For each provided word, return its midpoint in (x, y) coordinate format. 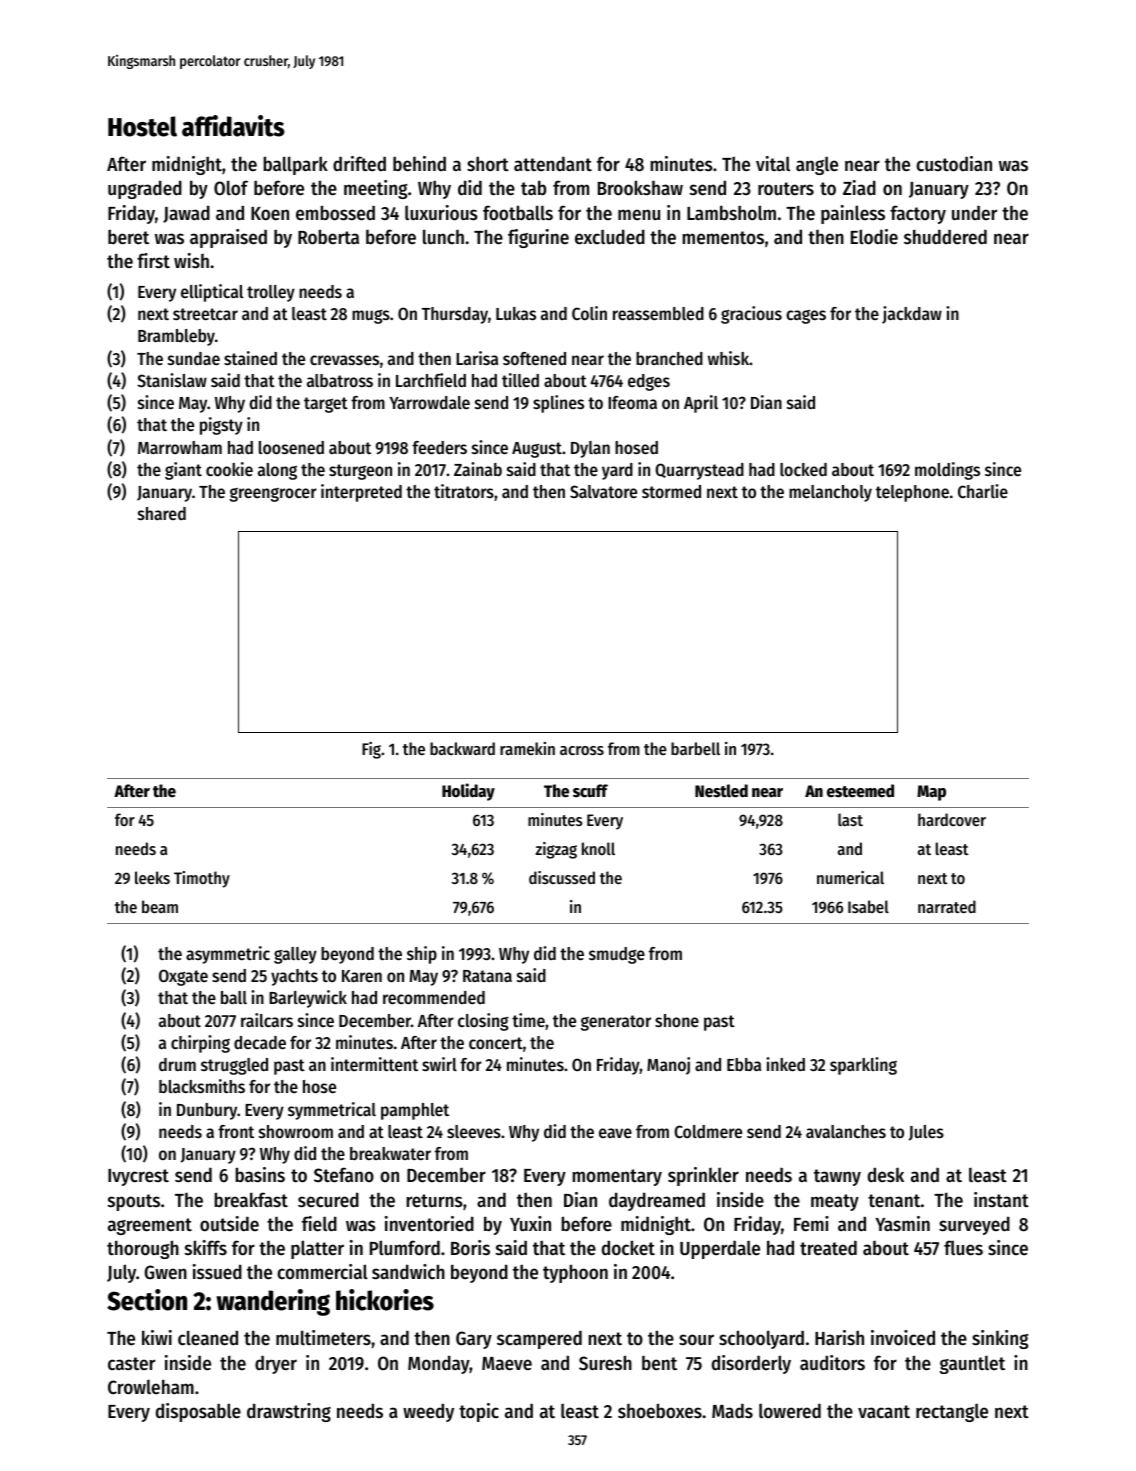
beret (128, 237)
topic (479, 1412)
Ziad (859, 188)
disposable (198, 1412)
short (488, 164)
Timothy (202, 879)
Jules (926, 1133)
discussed (562, 877)
